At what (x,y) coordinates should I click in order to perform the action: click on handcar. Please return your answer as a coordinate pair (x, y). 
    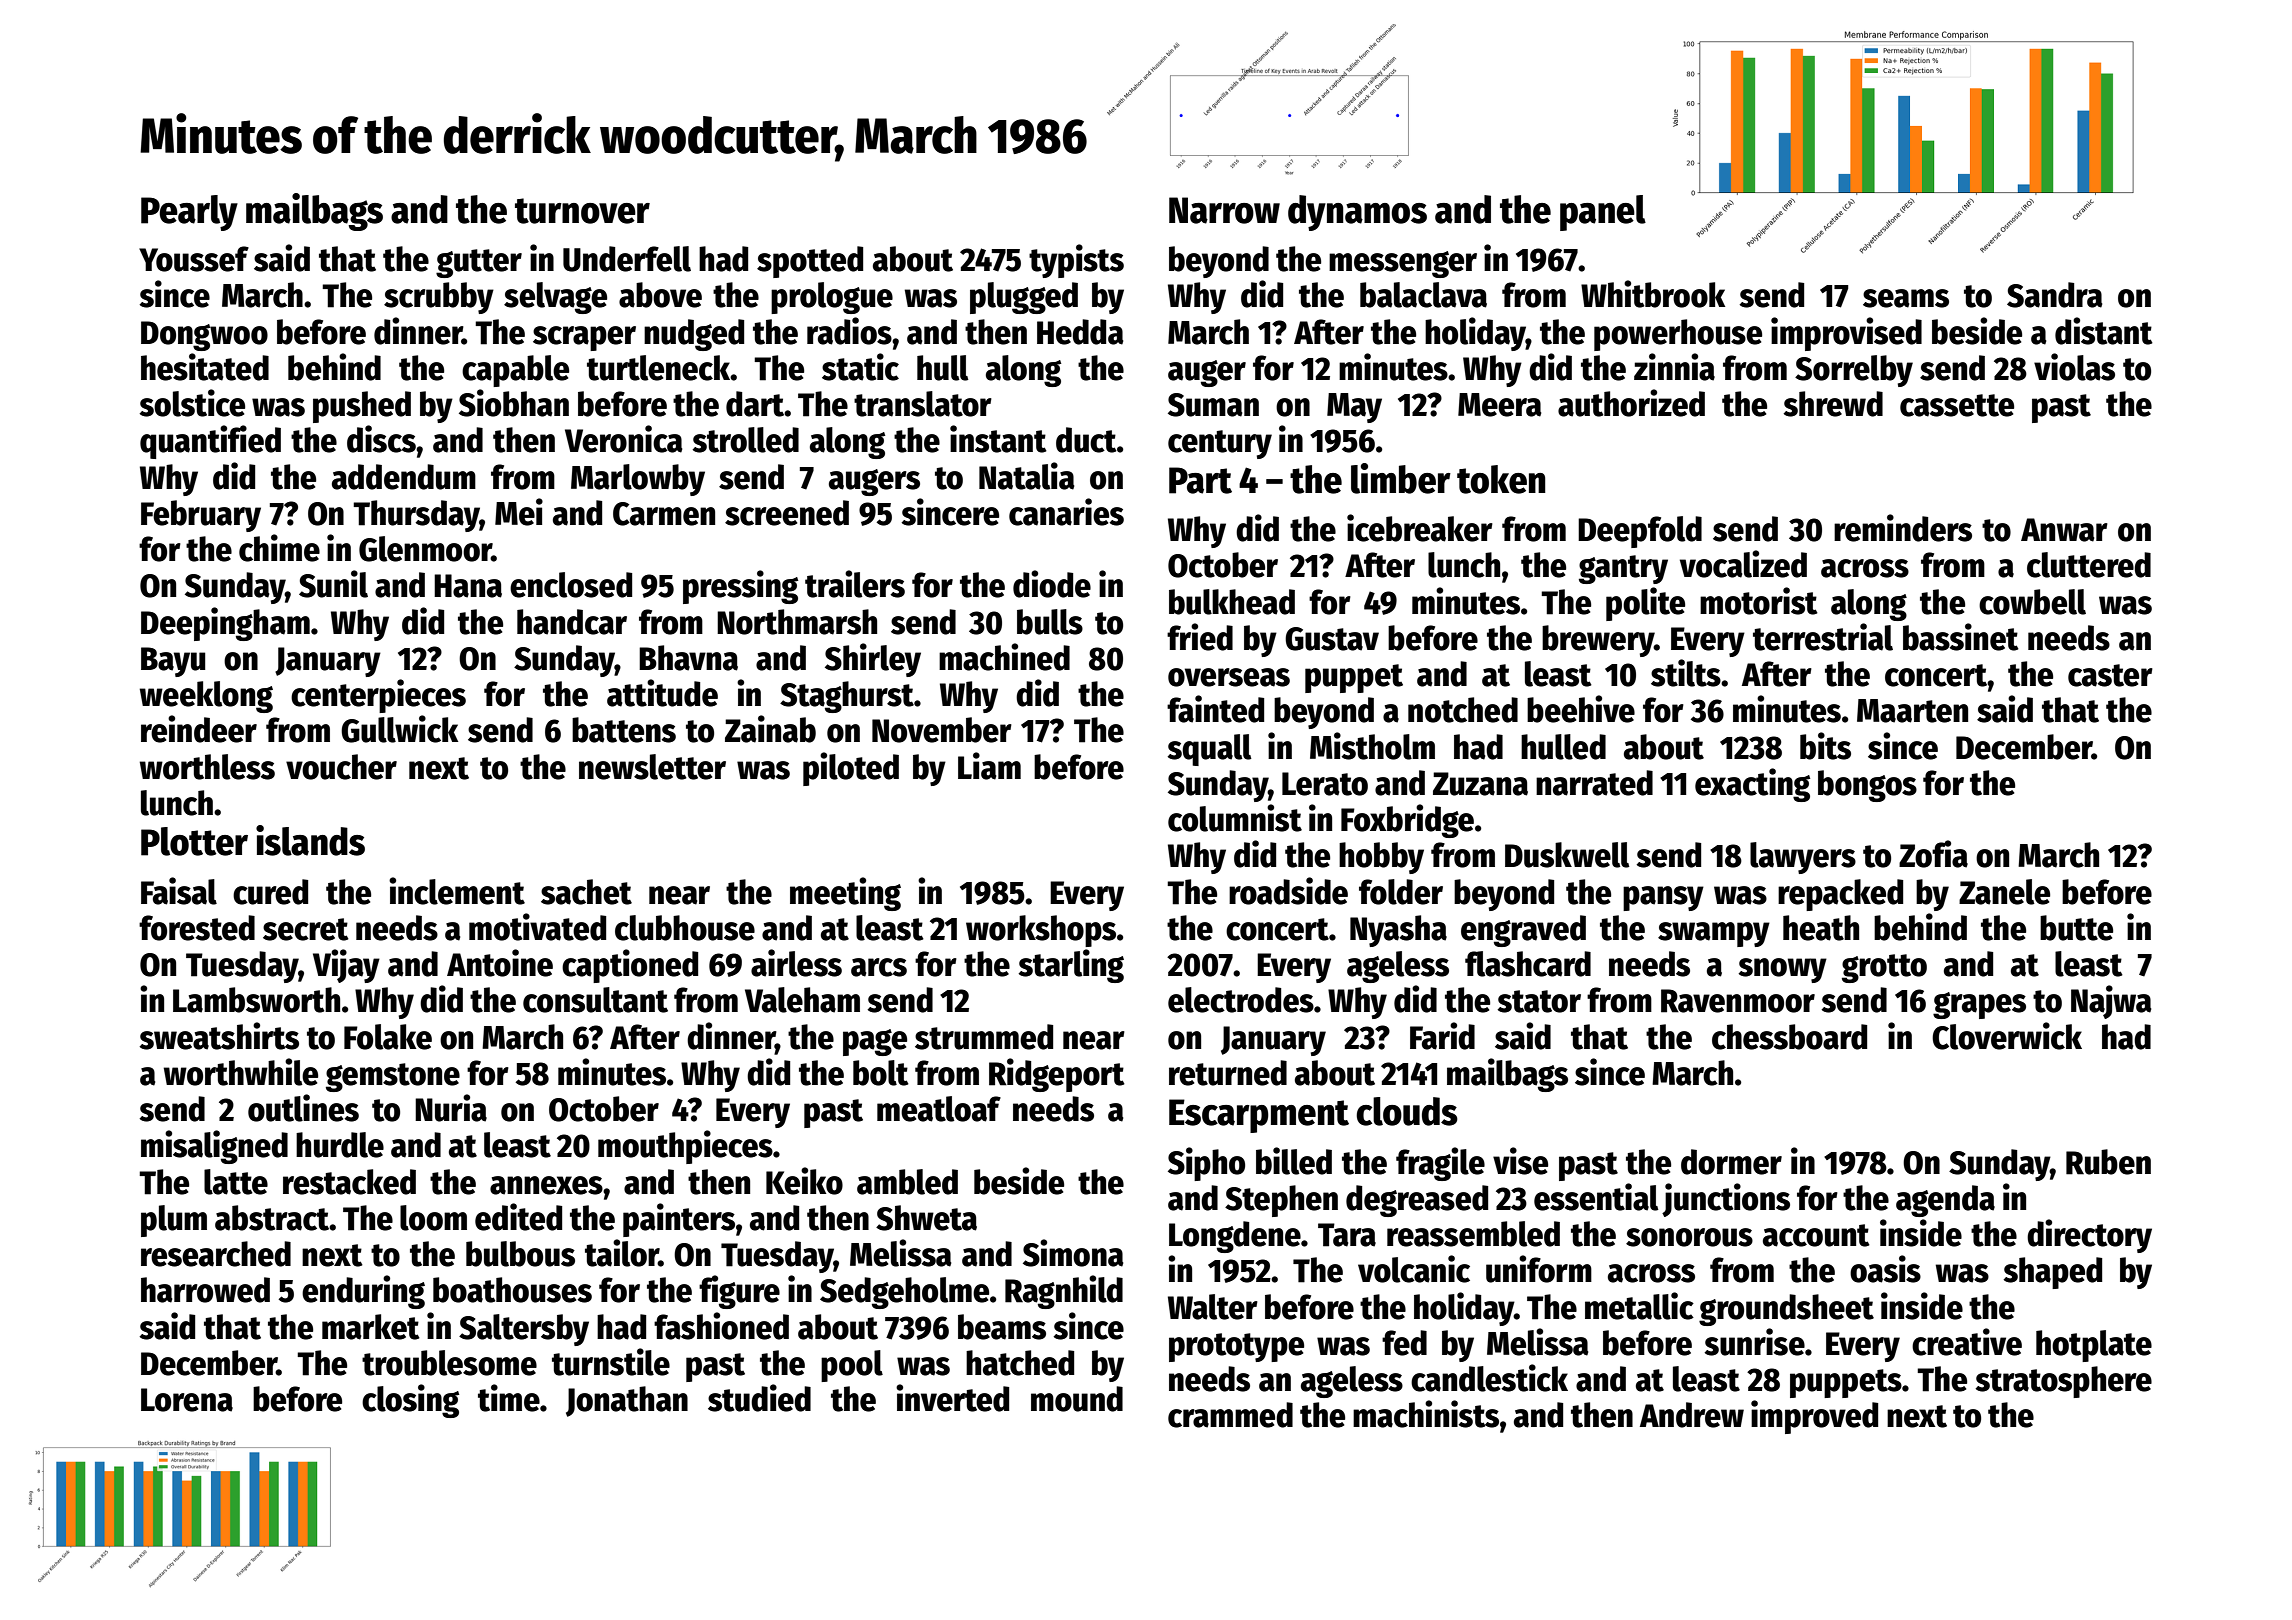
    Looking at the image, I should click on (572, 622).
